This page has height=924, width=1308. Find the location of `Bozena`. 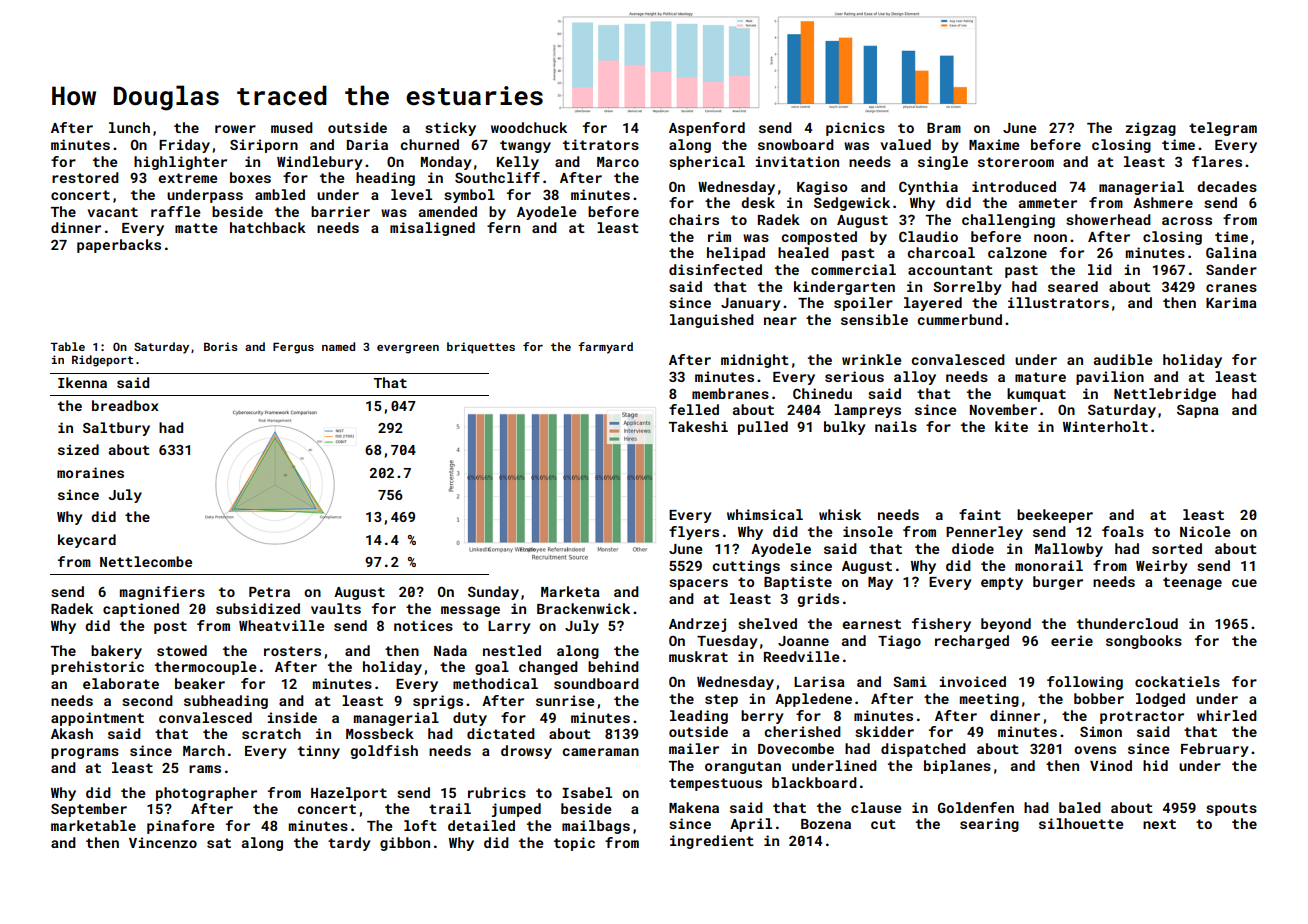

Bozena is located at coordinates (826, 824).
